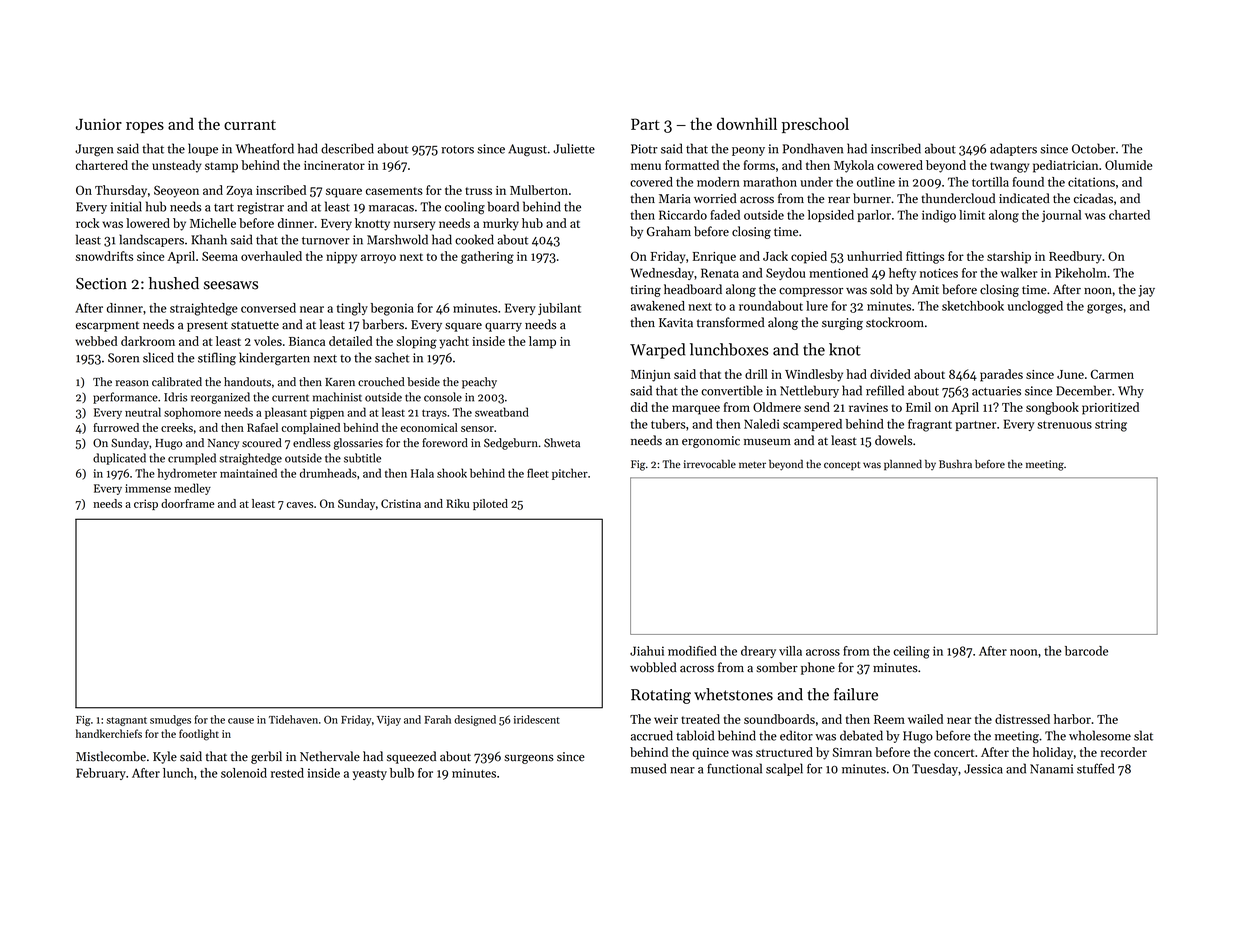 The width and height of the page is (1233, 952). I want to click on Cristina, so click(401, 503).
